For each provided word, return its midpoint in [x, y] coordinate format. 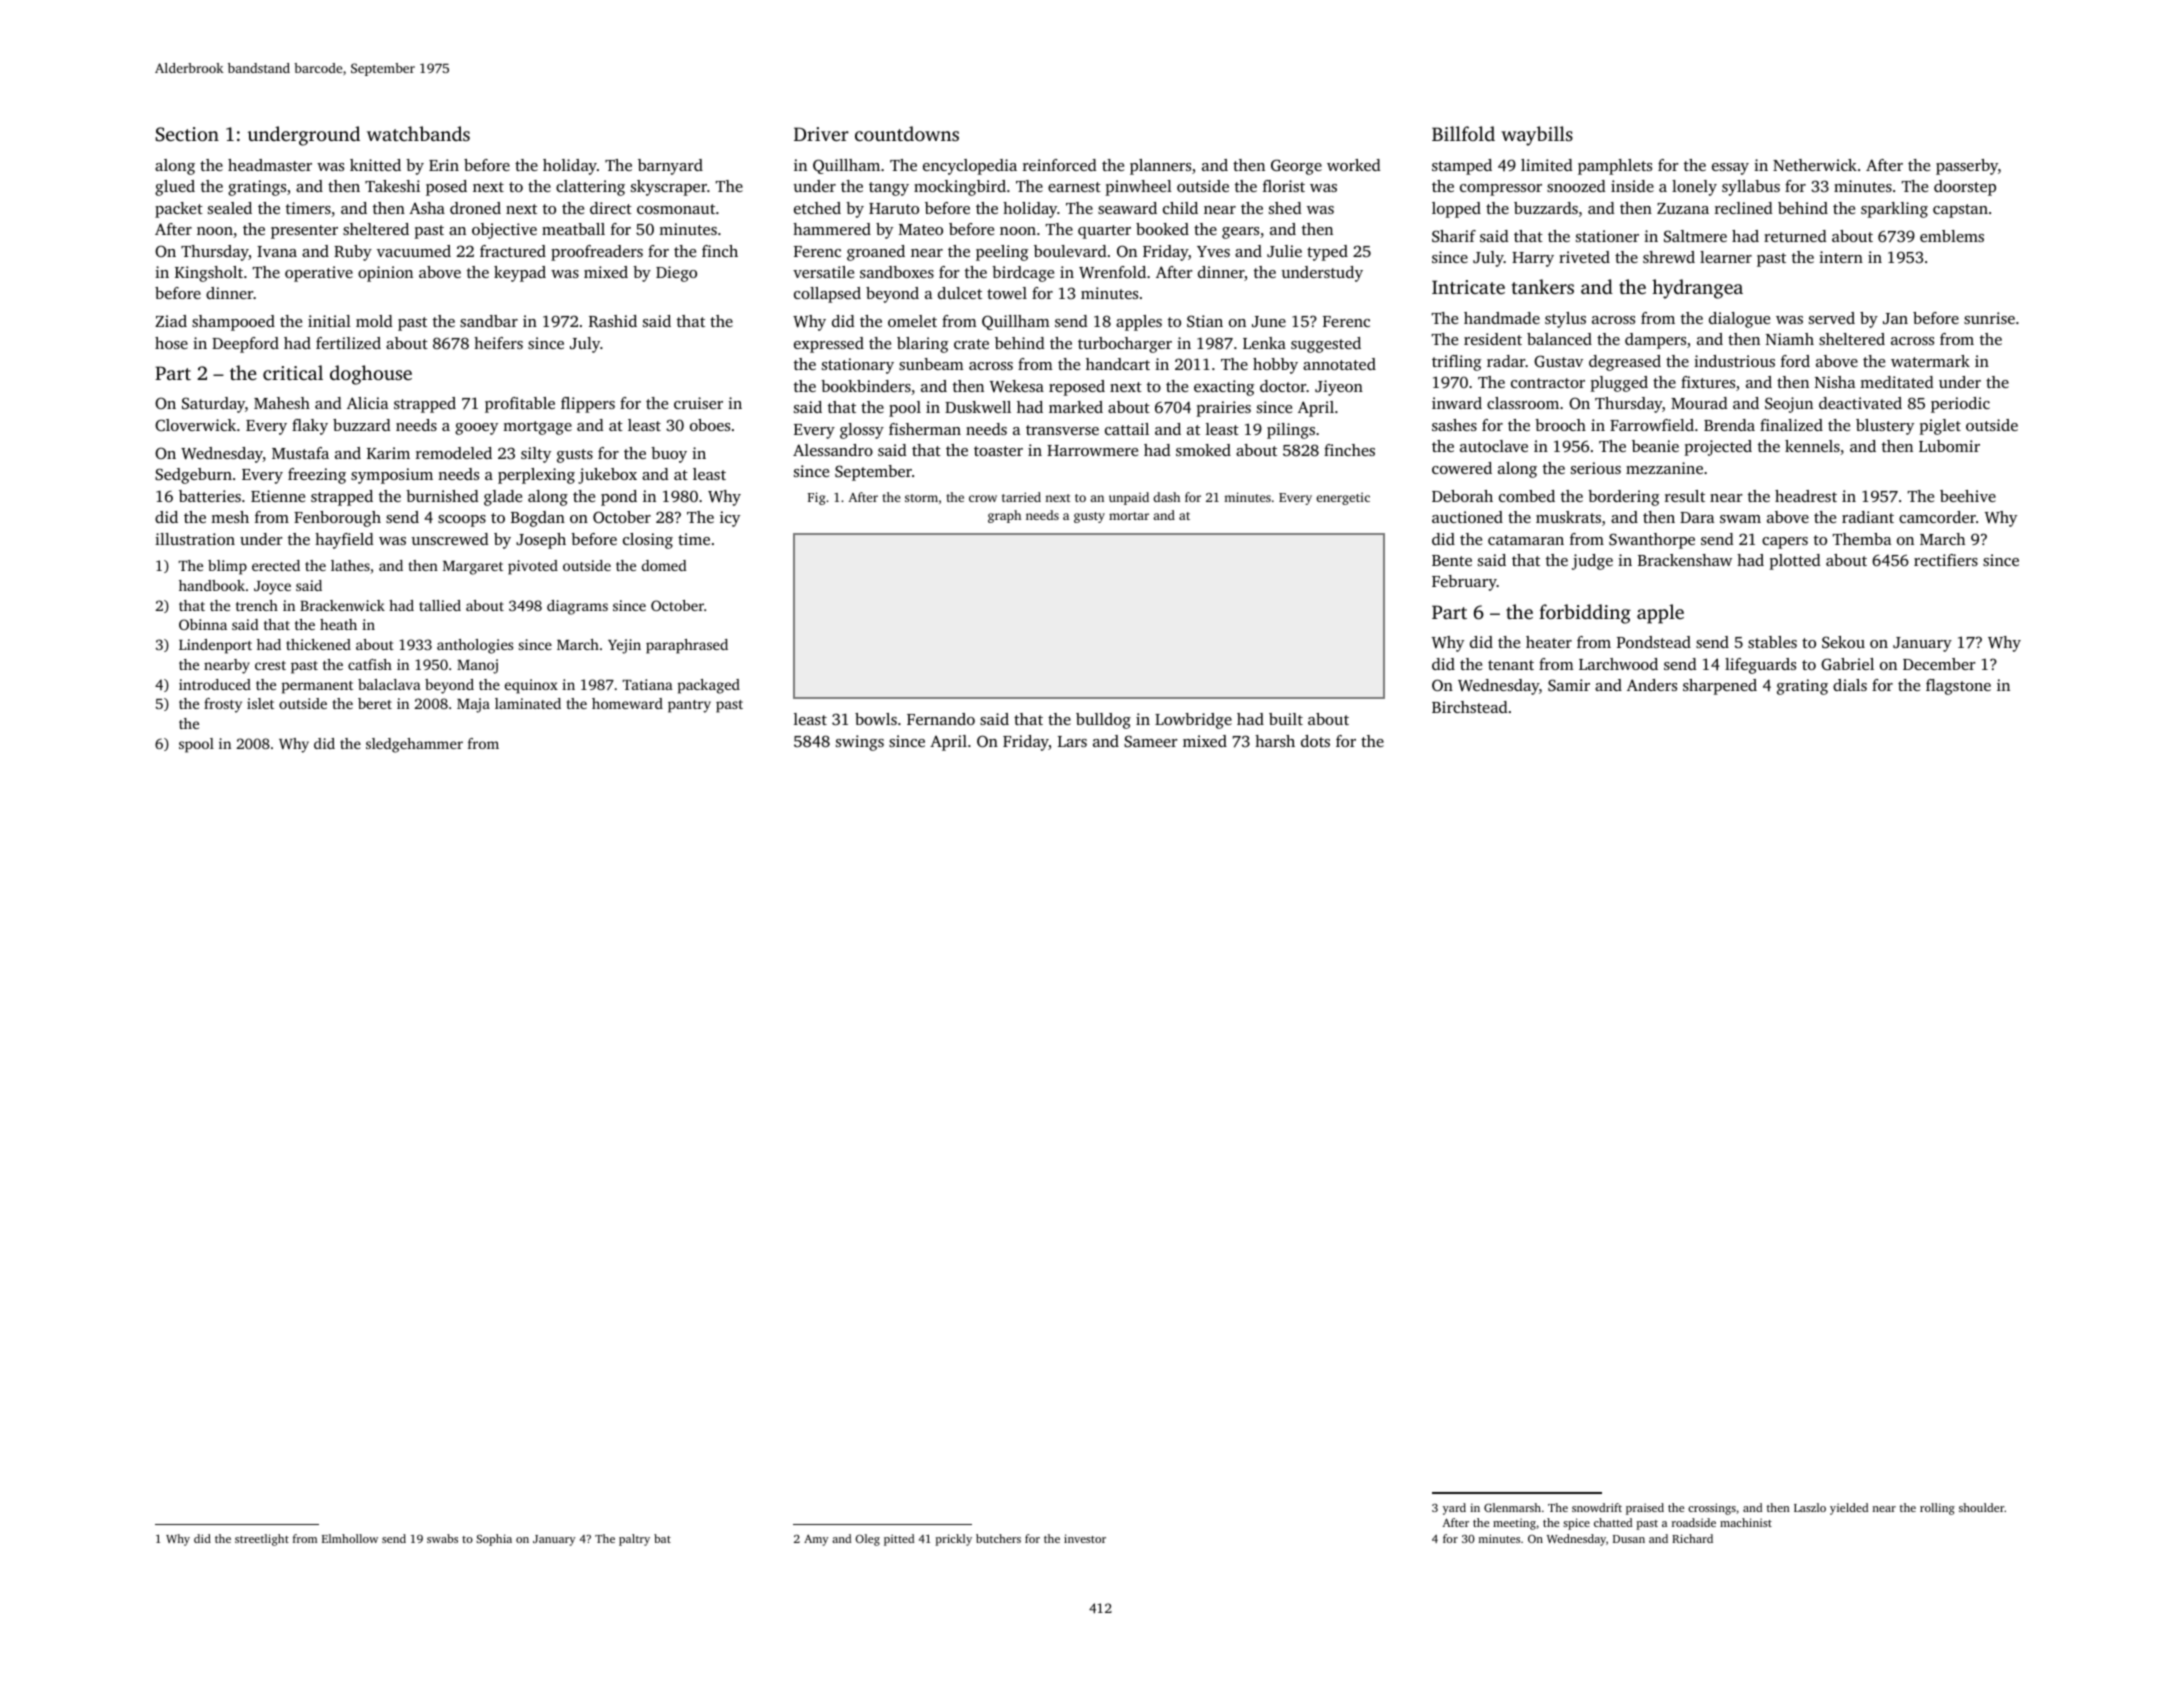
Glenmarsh [1512, 1507]
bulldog [1103, 721]
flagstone [1958, 687]
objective [504, 231]
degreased [1625, 363]
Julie [1284, 251]
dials [1850, 685]
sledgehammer [414, 745]
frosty [223, 705]
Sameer [1151, 741]
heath [338, 624]
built [1286, 719]
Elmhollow [350, 1538]
